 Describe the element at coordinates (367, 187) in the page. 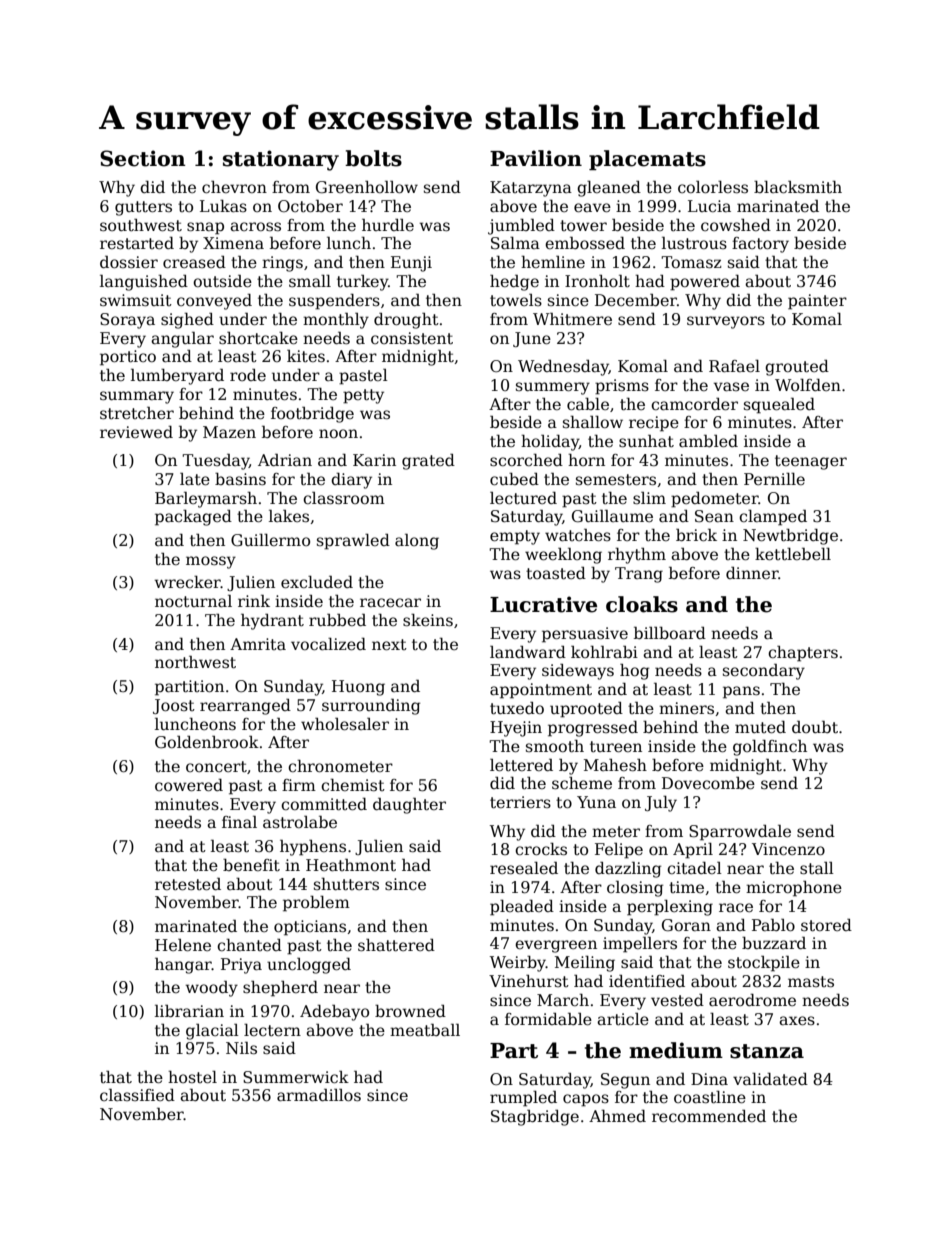

I see `Greenhollow` at that location.
